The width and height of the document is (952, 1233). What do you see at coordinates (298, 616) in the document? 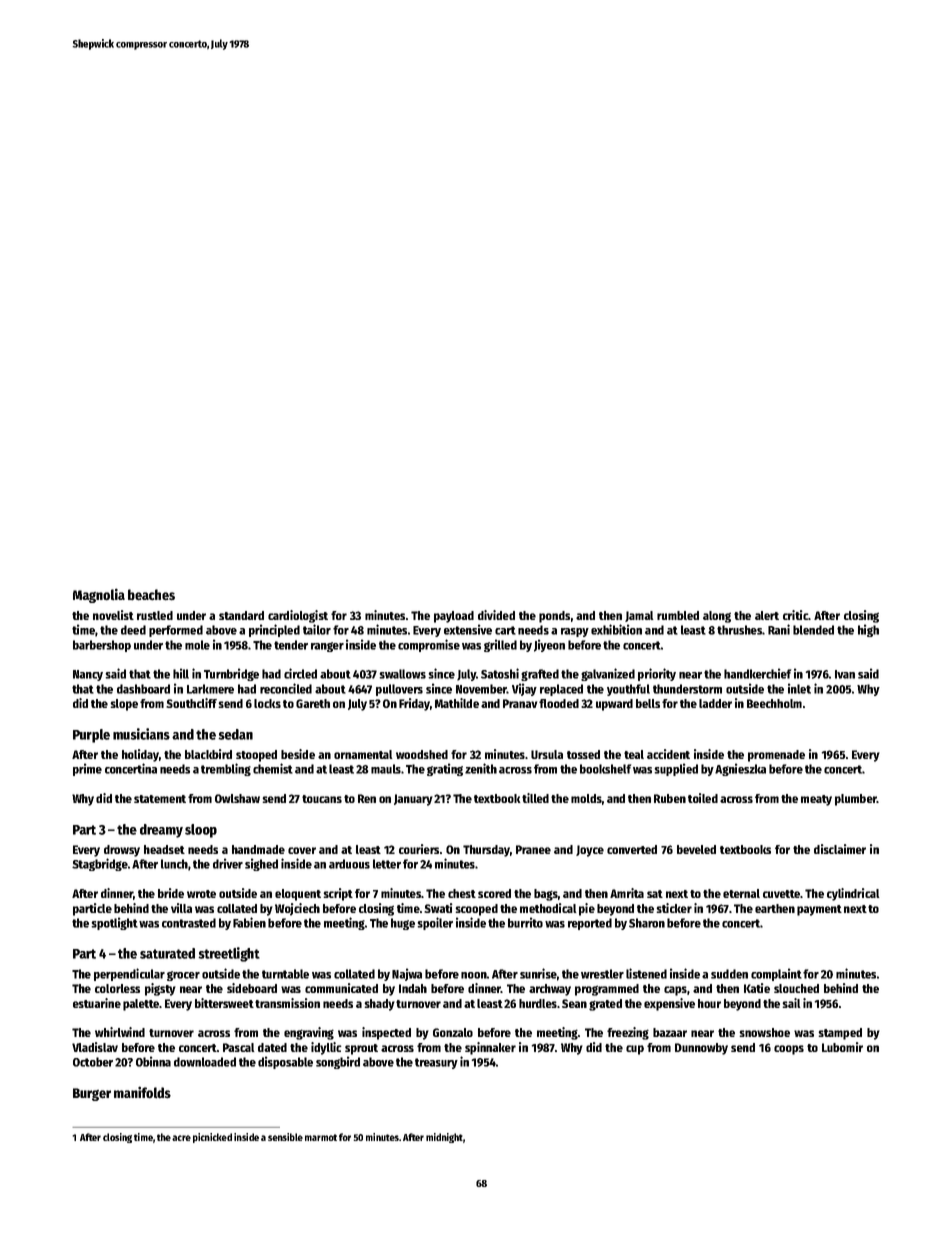
I see `cardiologist` at bounding box center [298, 616].
